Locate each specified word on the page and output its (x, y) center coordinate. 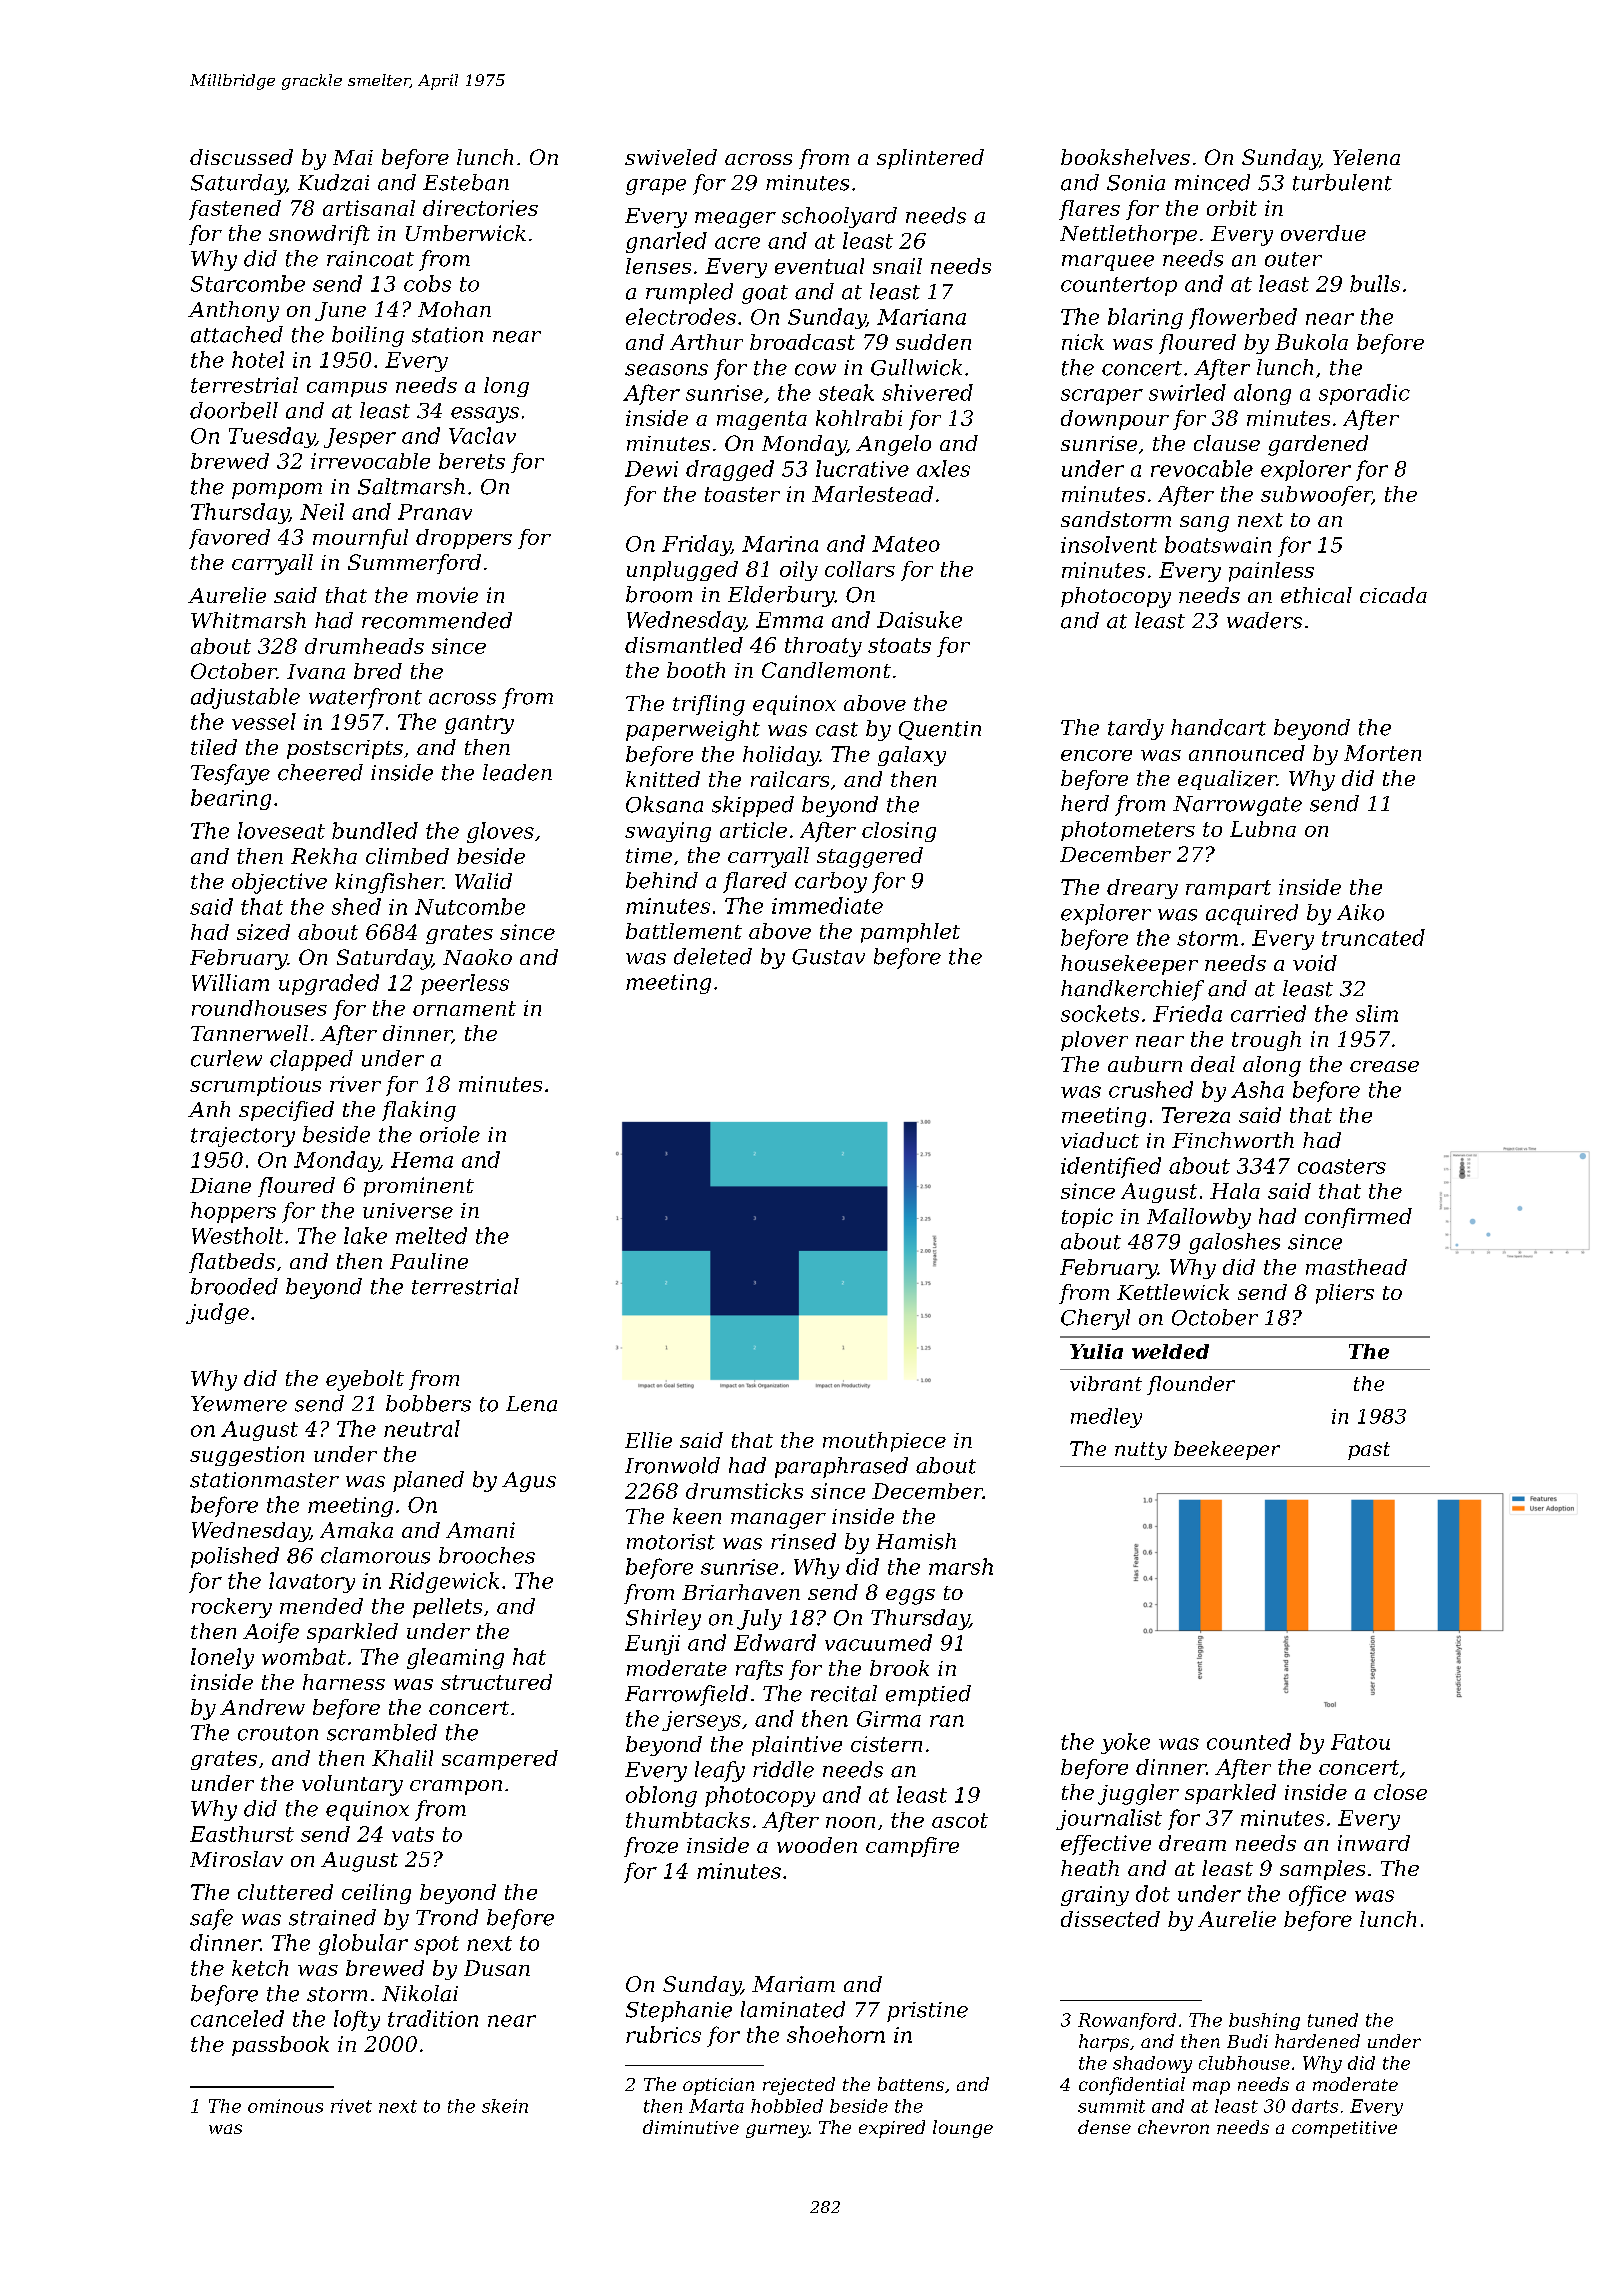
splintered (930, 159)
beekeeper (1227, 1450)
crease (1384, 1066)
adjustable (245, 698)
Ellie (648, 1440)
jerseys (701, 1721)
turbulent (1342, 182)
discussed (241, 157)
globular (363, 1944)
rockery (232, 1608)
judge (217, 1313)
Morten (1382, 753)
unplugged (682, 571)
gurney (777, 2131)
